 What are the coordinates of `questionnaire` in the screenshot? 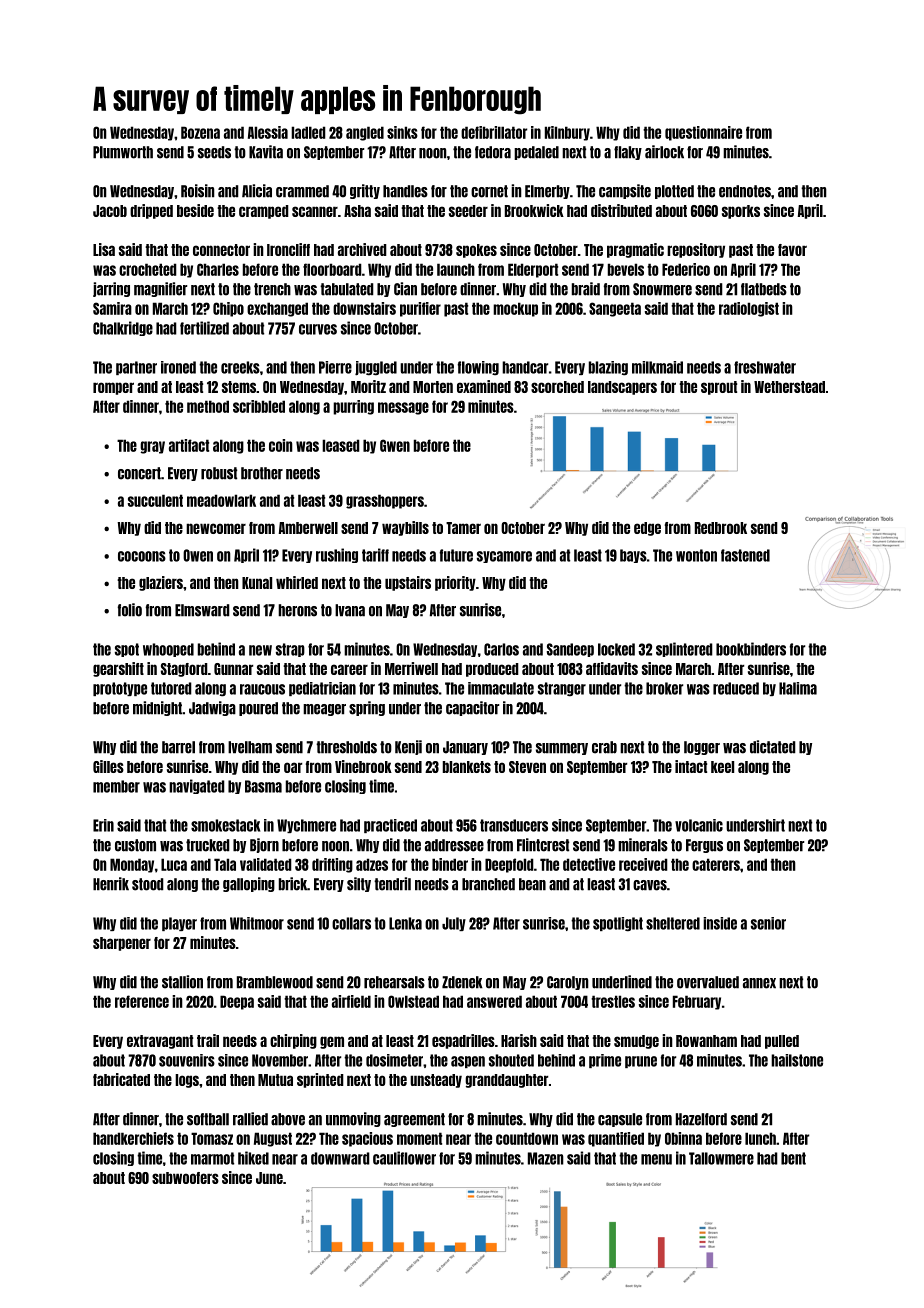 It's located at (703, 133).
